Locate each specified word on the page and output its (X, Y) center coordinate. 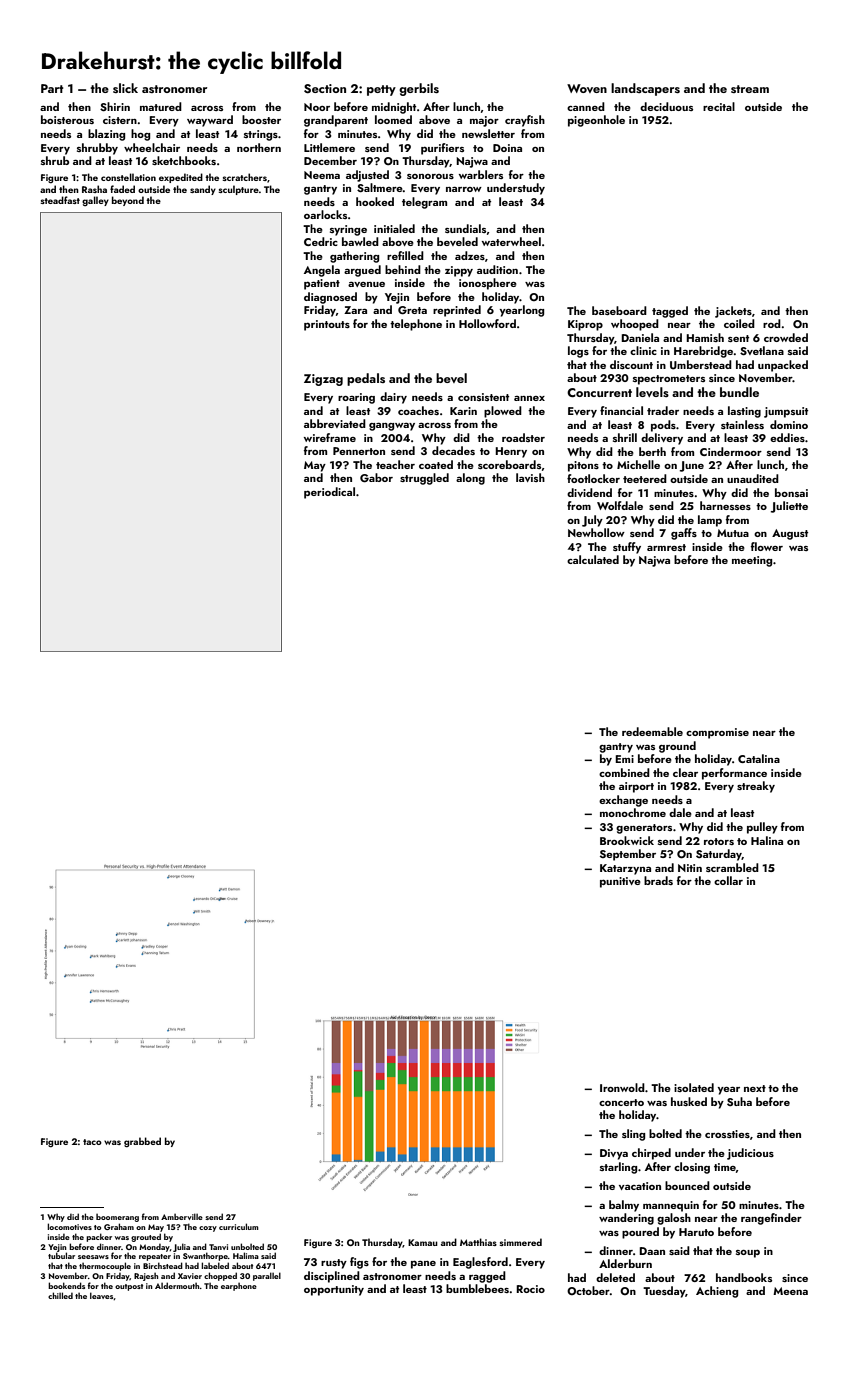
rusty (334, 1264)
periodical (329, 493)
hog (140, 135)
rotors (719, 841)
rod (772, 323)
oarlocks (325, 214)
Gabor (376, 477)
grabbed (142, 1142)
